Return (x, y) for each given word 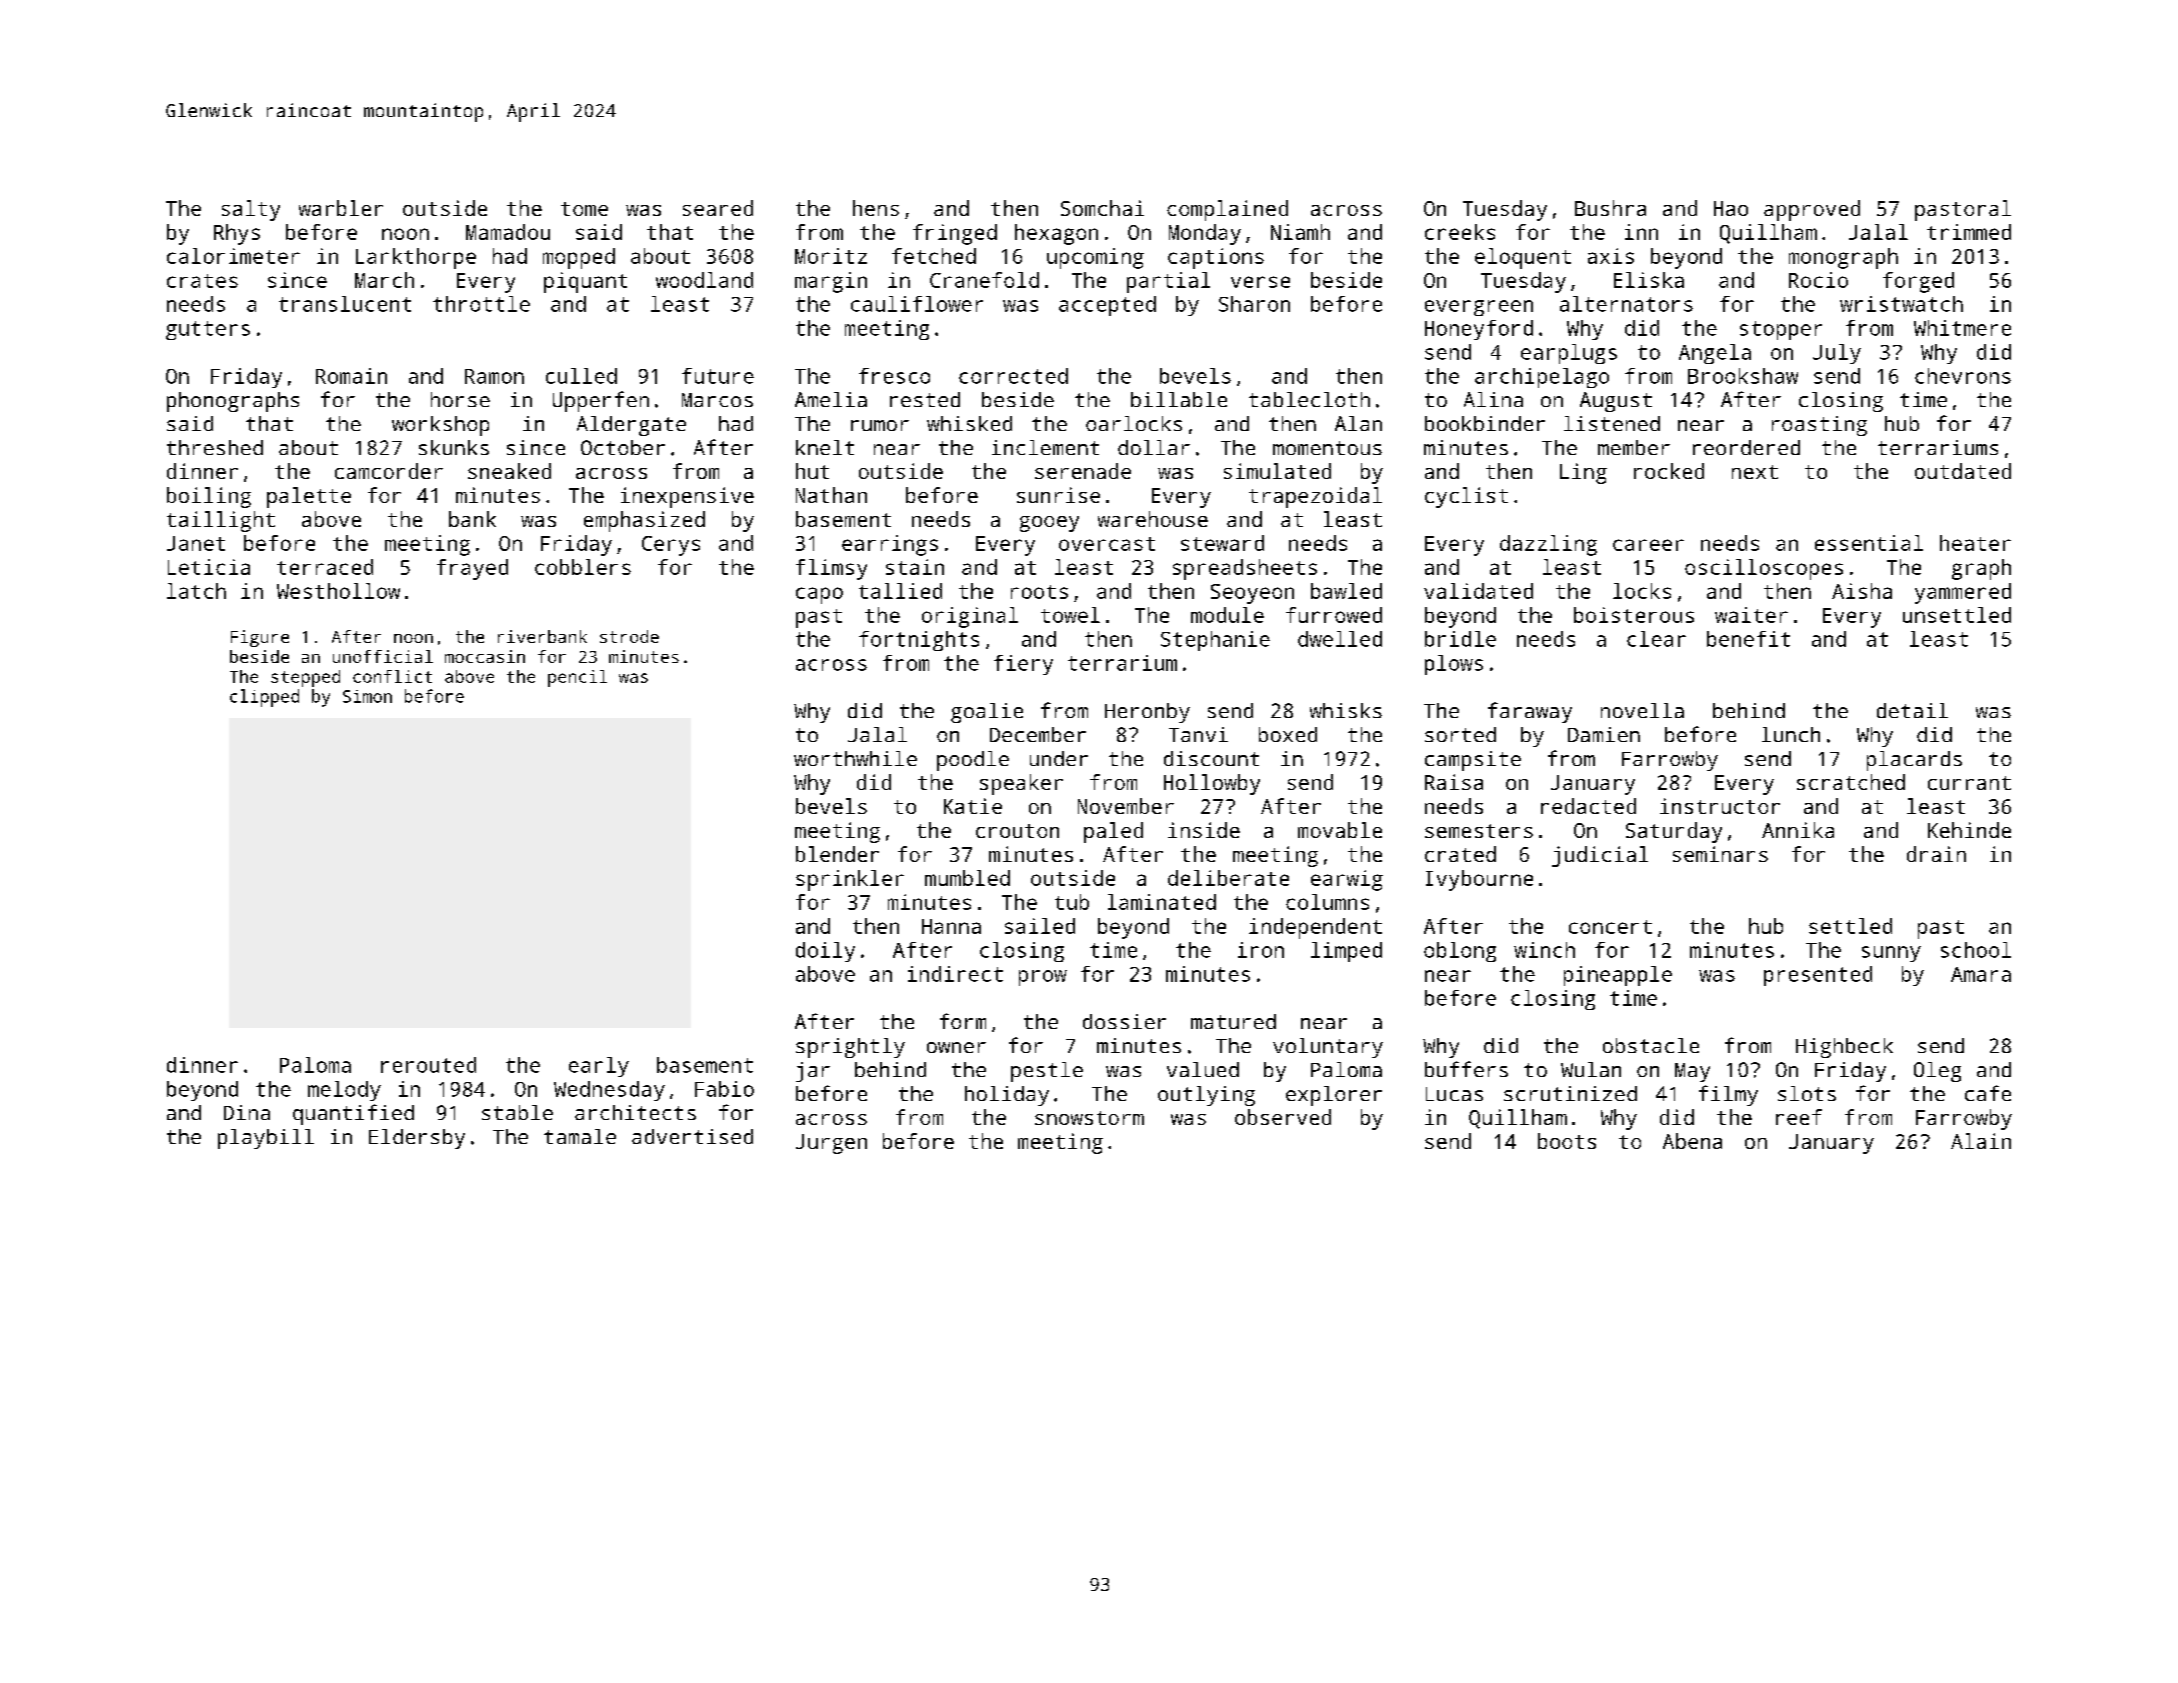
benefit (1748, 639)
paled (1113, 832)
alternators (1626, 304)
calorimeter (233, 256)
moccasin (485, 656)
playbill (266, 1139)
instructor (1720, 806)
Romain (351, 376)
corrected (1013, 376)
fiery (1023, 665)
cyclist (1466, 497)
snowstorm (1089, 1118)
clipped (264, 698)
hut (812, 471)
